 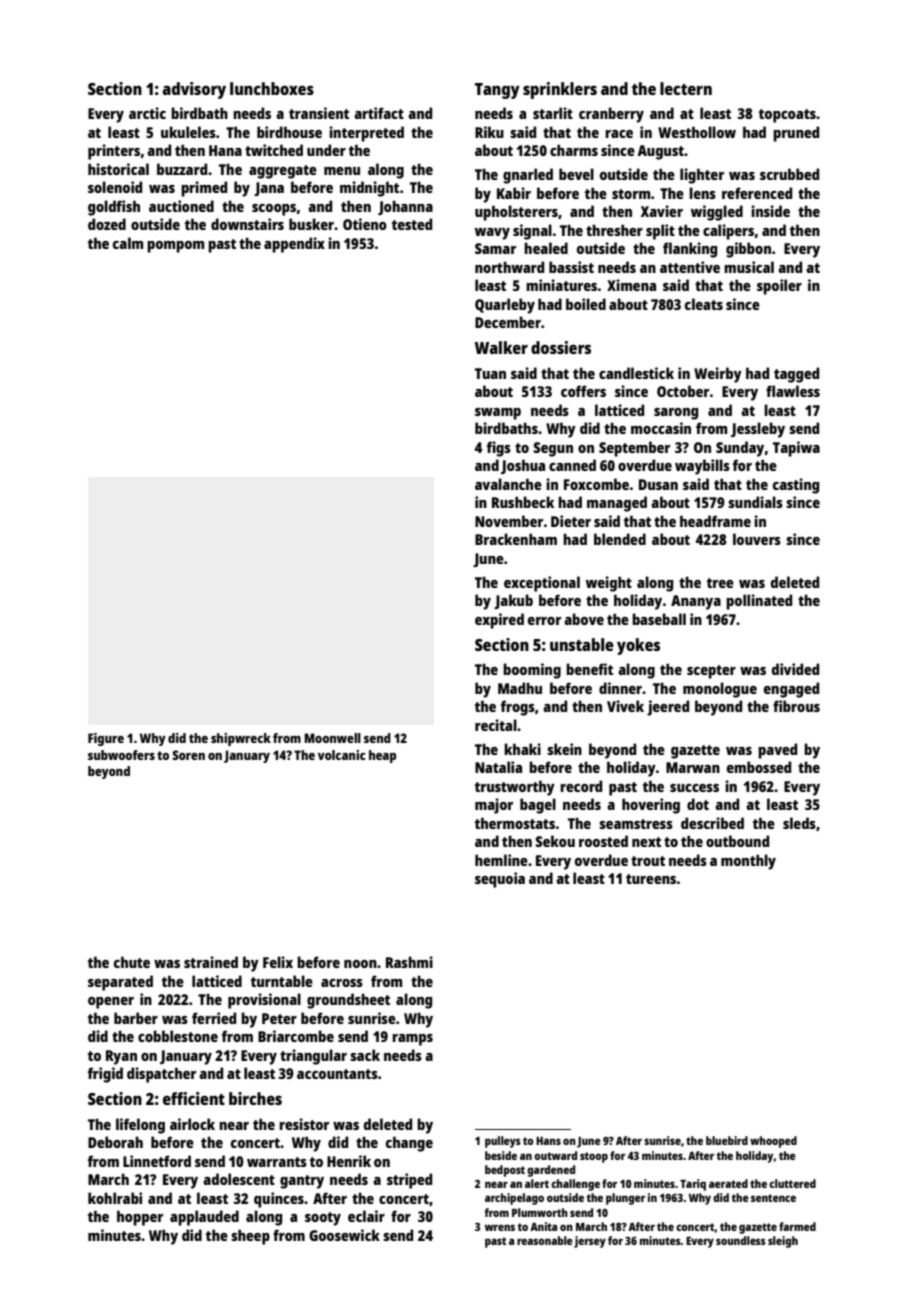 What do you see at coordinates (697, 132) in the image?
I see `Westhollow` at bounding box center [697, 132].
